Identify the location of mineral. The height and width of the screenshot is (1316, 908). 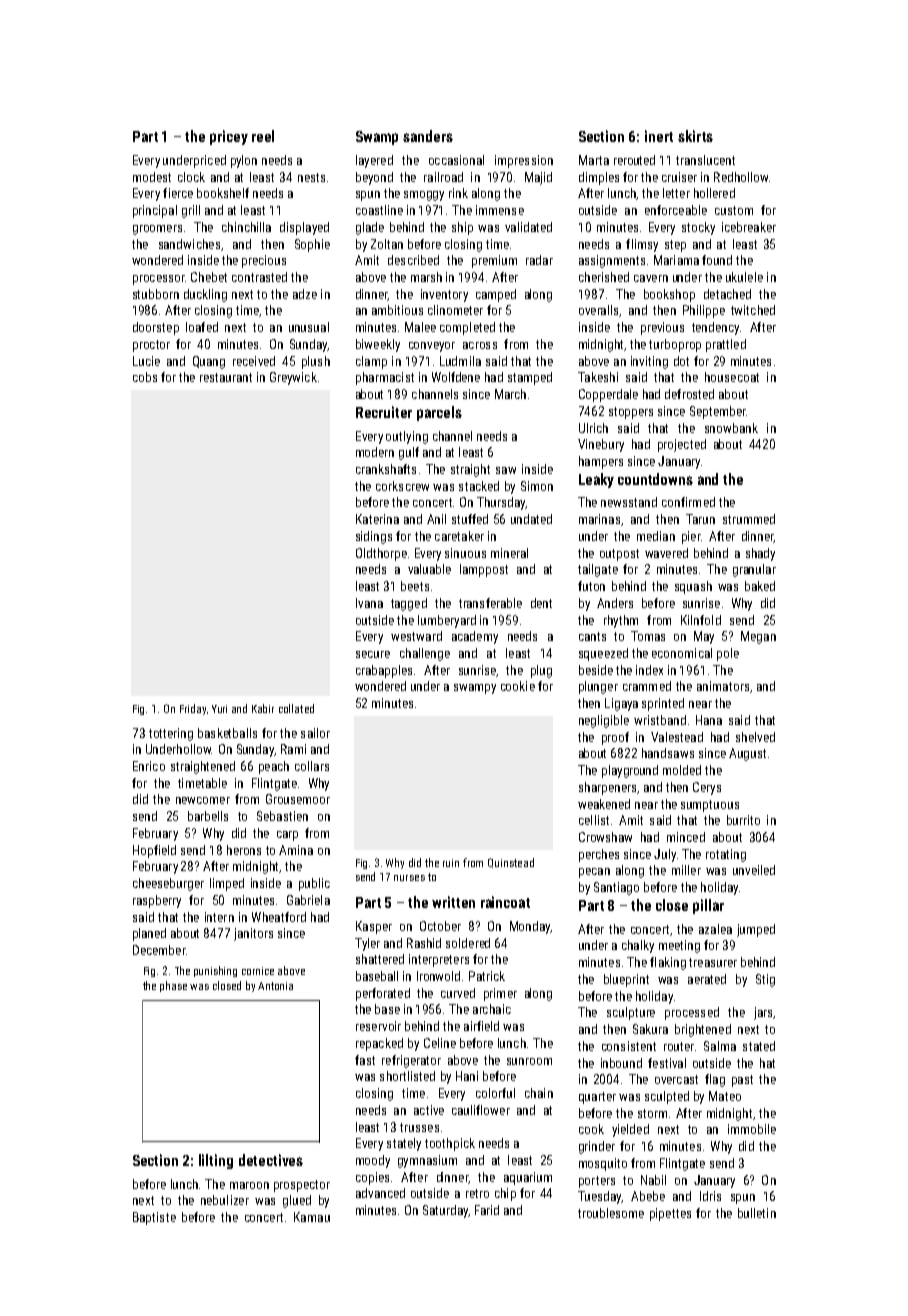
(509, 553).
